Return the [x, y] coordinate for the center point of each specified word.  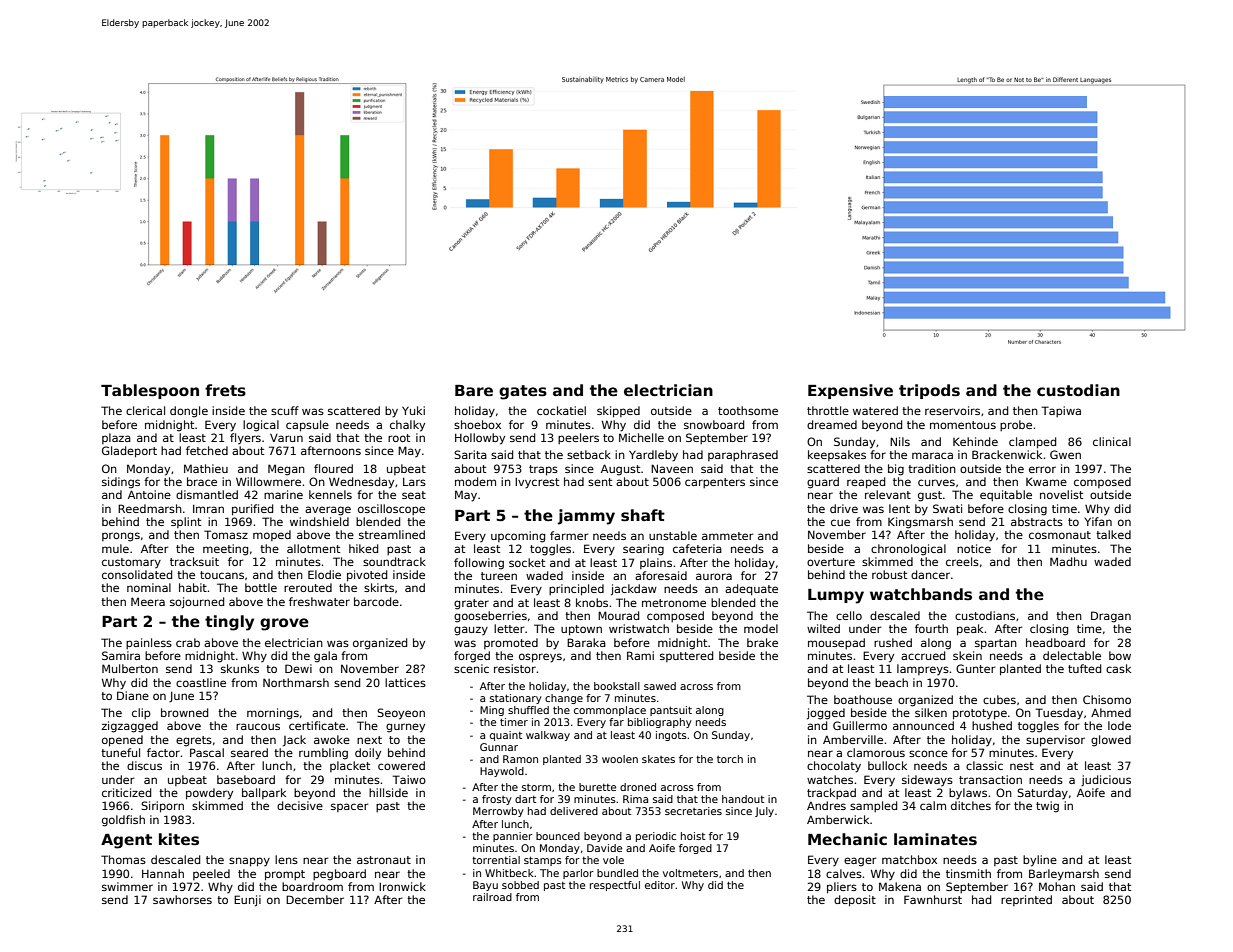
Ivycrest [537, 483]
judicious [1106, 780]
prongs [121, 537]
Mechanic [847, 839]
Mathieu [206, 468]
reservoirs [952, 410]
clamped [1032, 443]
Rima [635, 799]
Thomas [123, 859]
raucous [258, 726]
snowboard [714, 424]
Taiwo [409, 779]
